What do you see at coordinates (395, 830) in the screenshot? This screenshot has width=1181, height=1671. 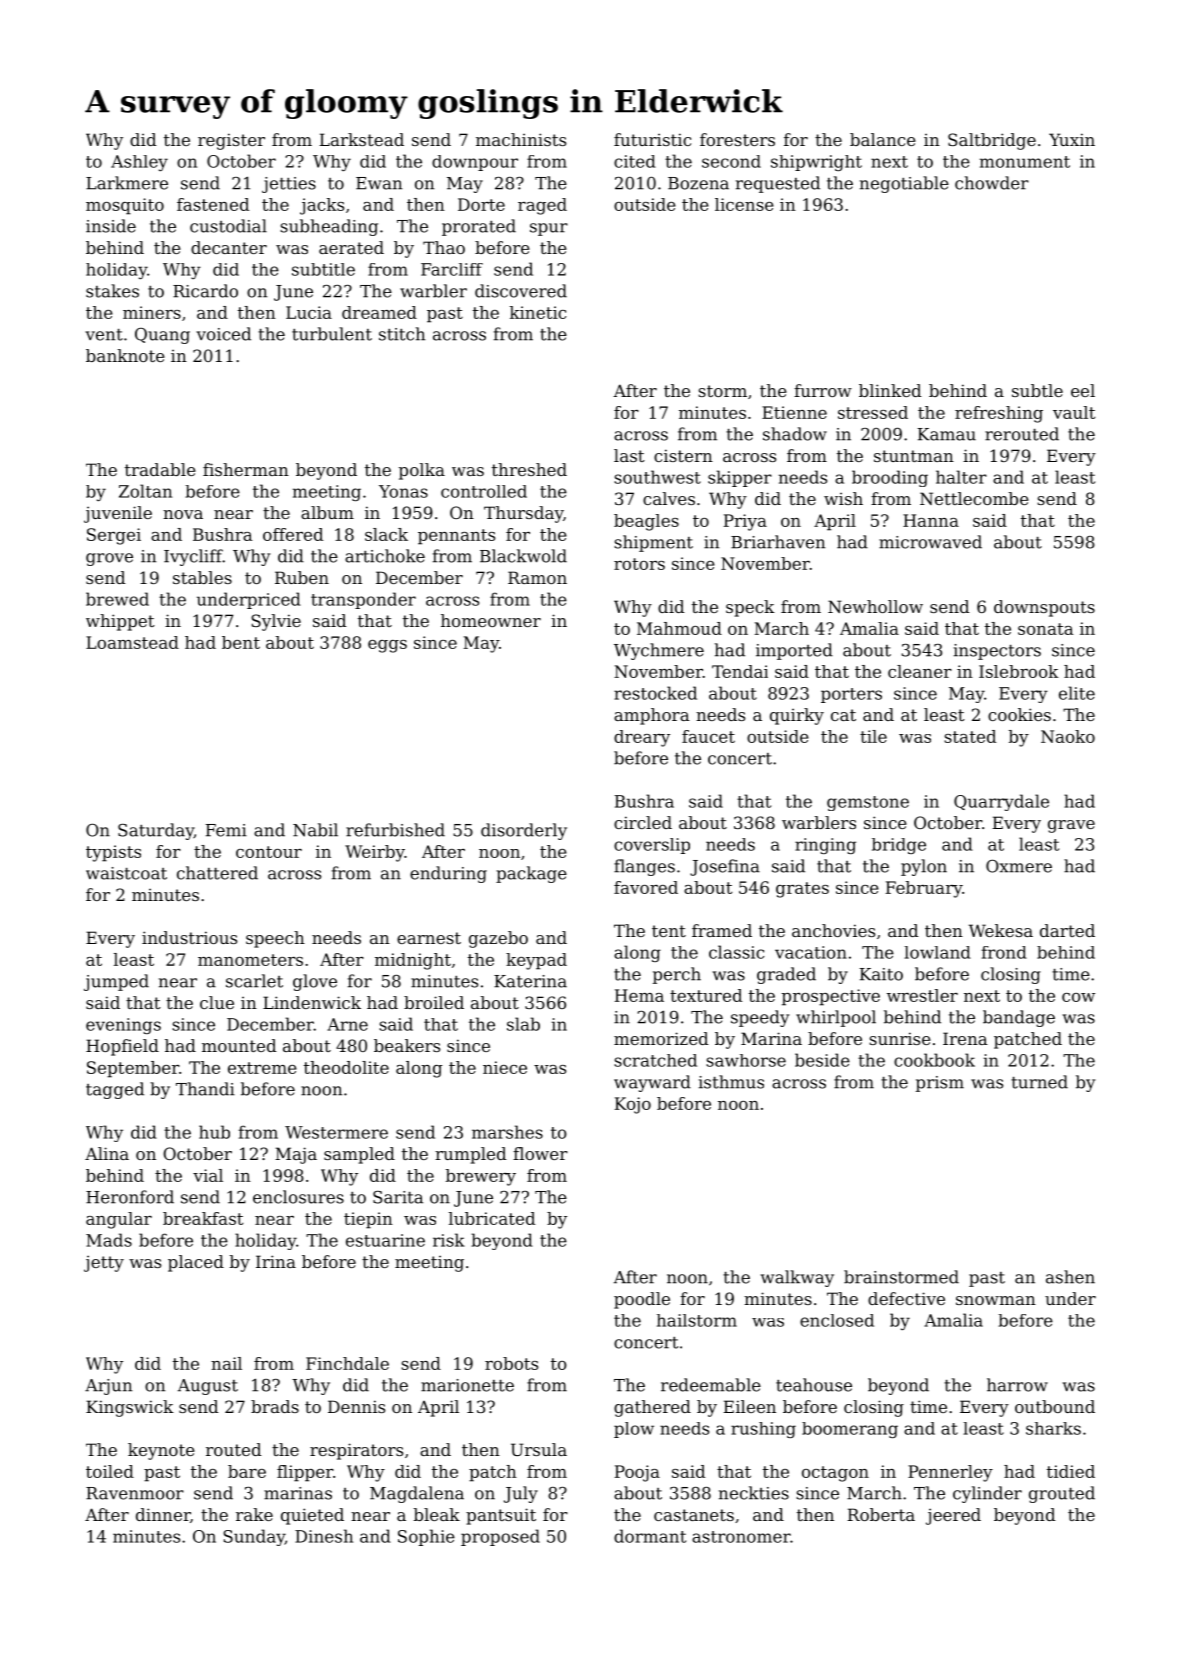 I see `refurbished` at bounding box center [395, 830].
